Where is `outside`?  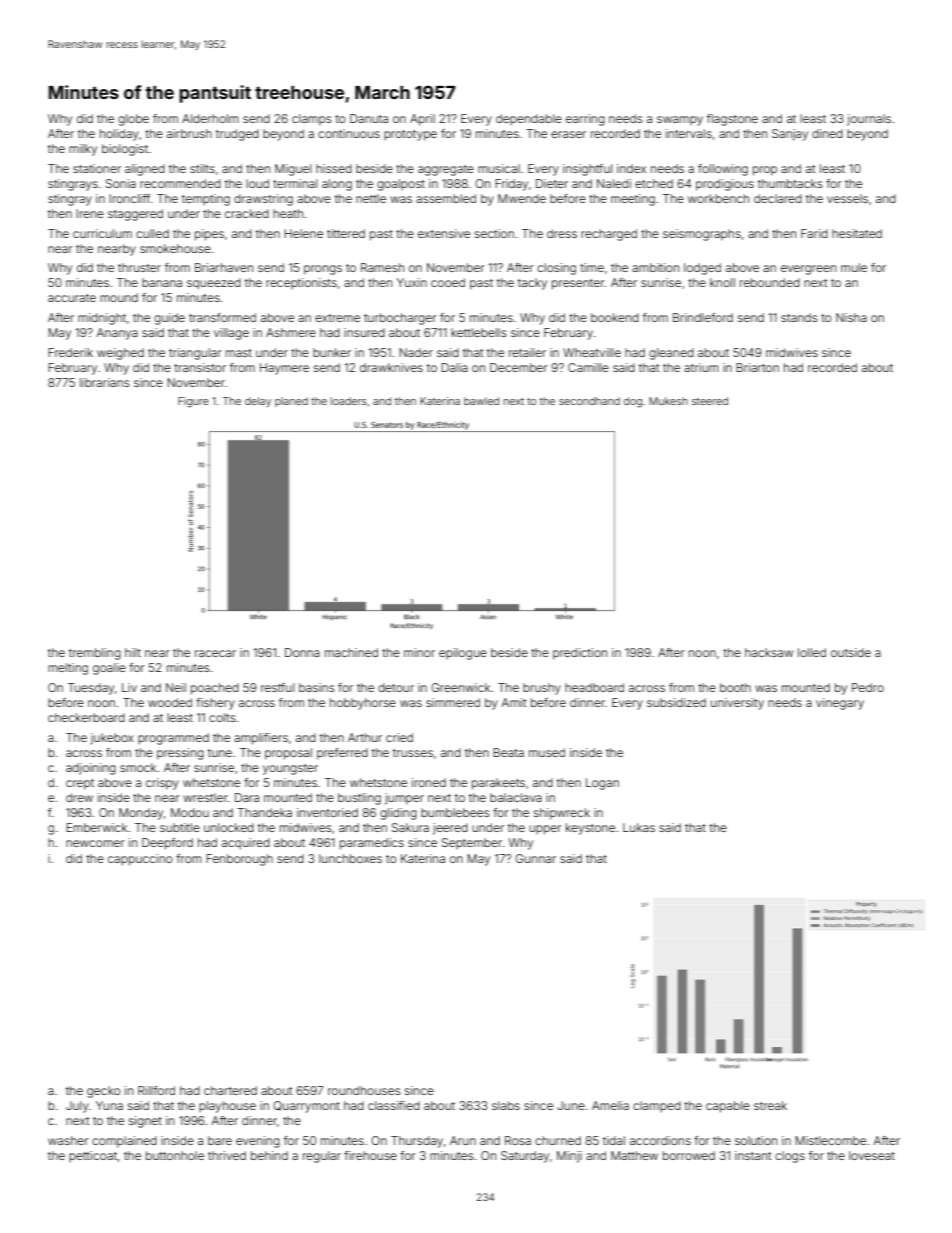
outside is located at coordinates (851, 652).
